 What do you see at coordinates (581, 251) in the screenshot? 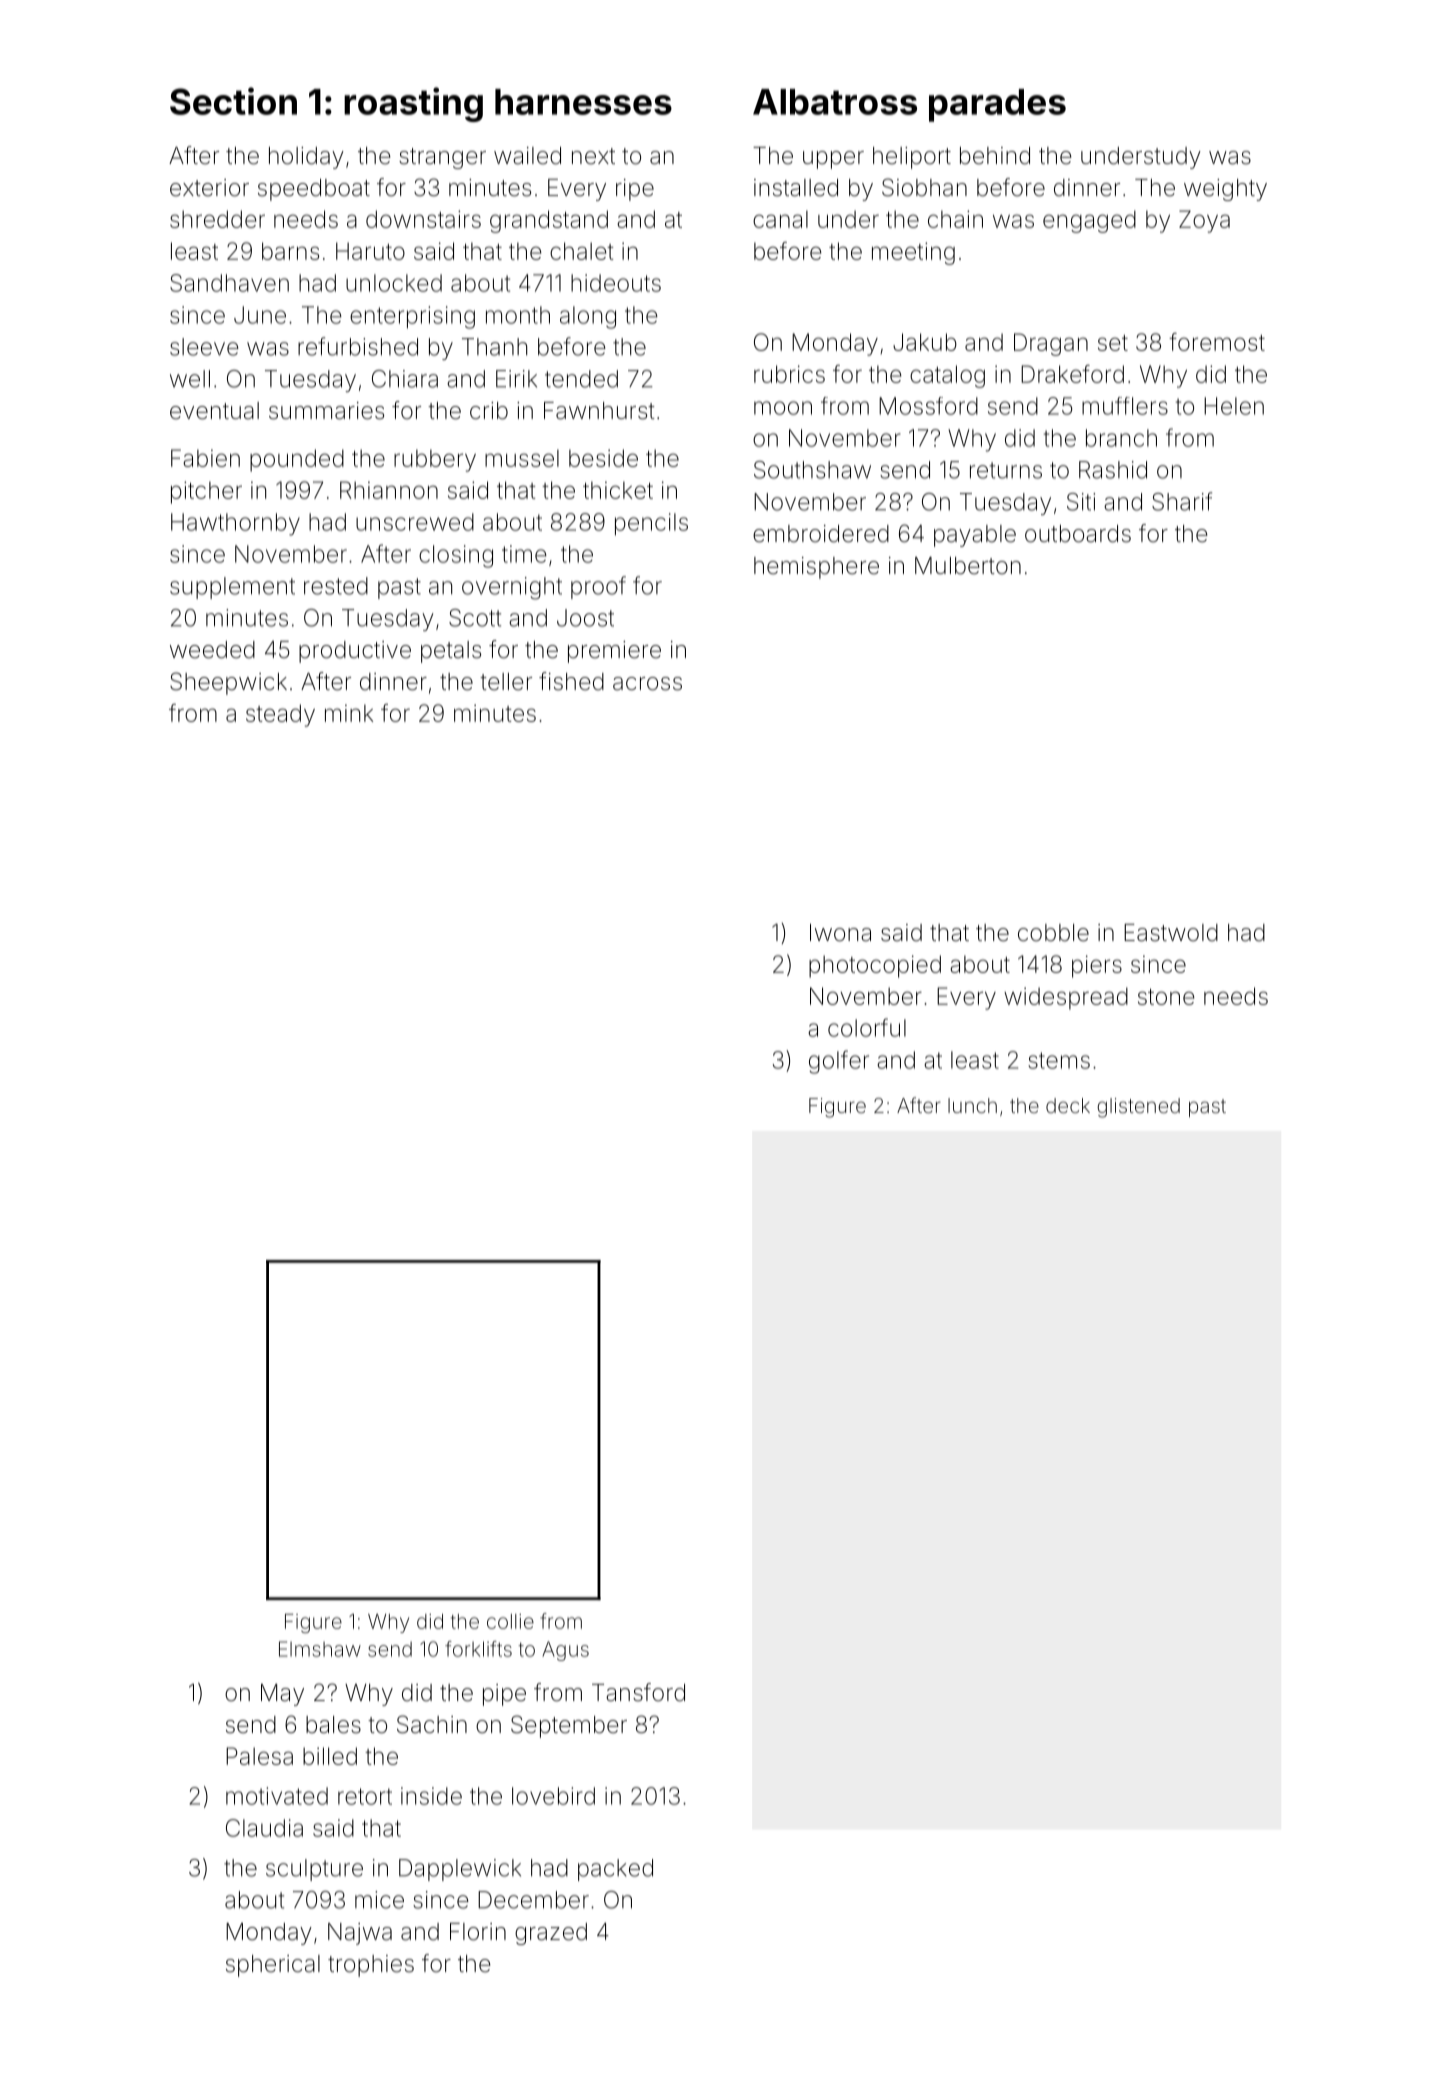
I see `chalet` at bounding box center [581, 251].
